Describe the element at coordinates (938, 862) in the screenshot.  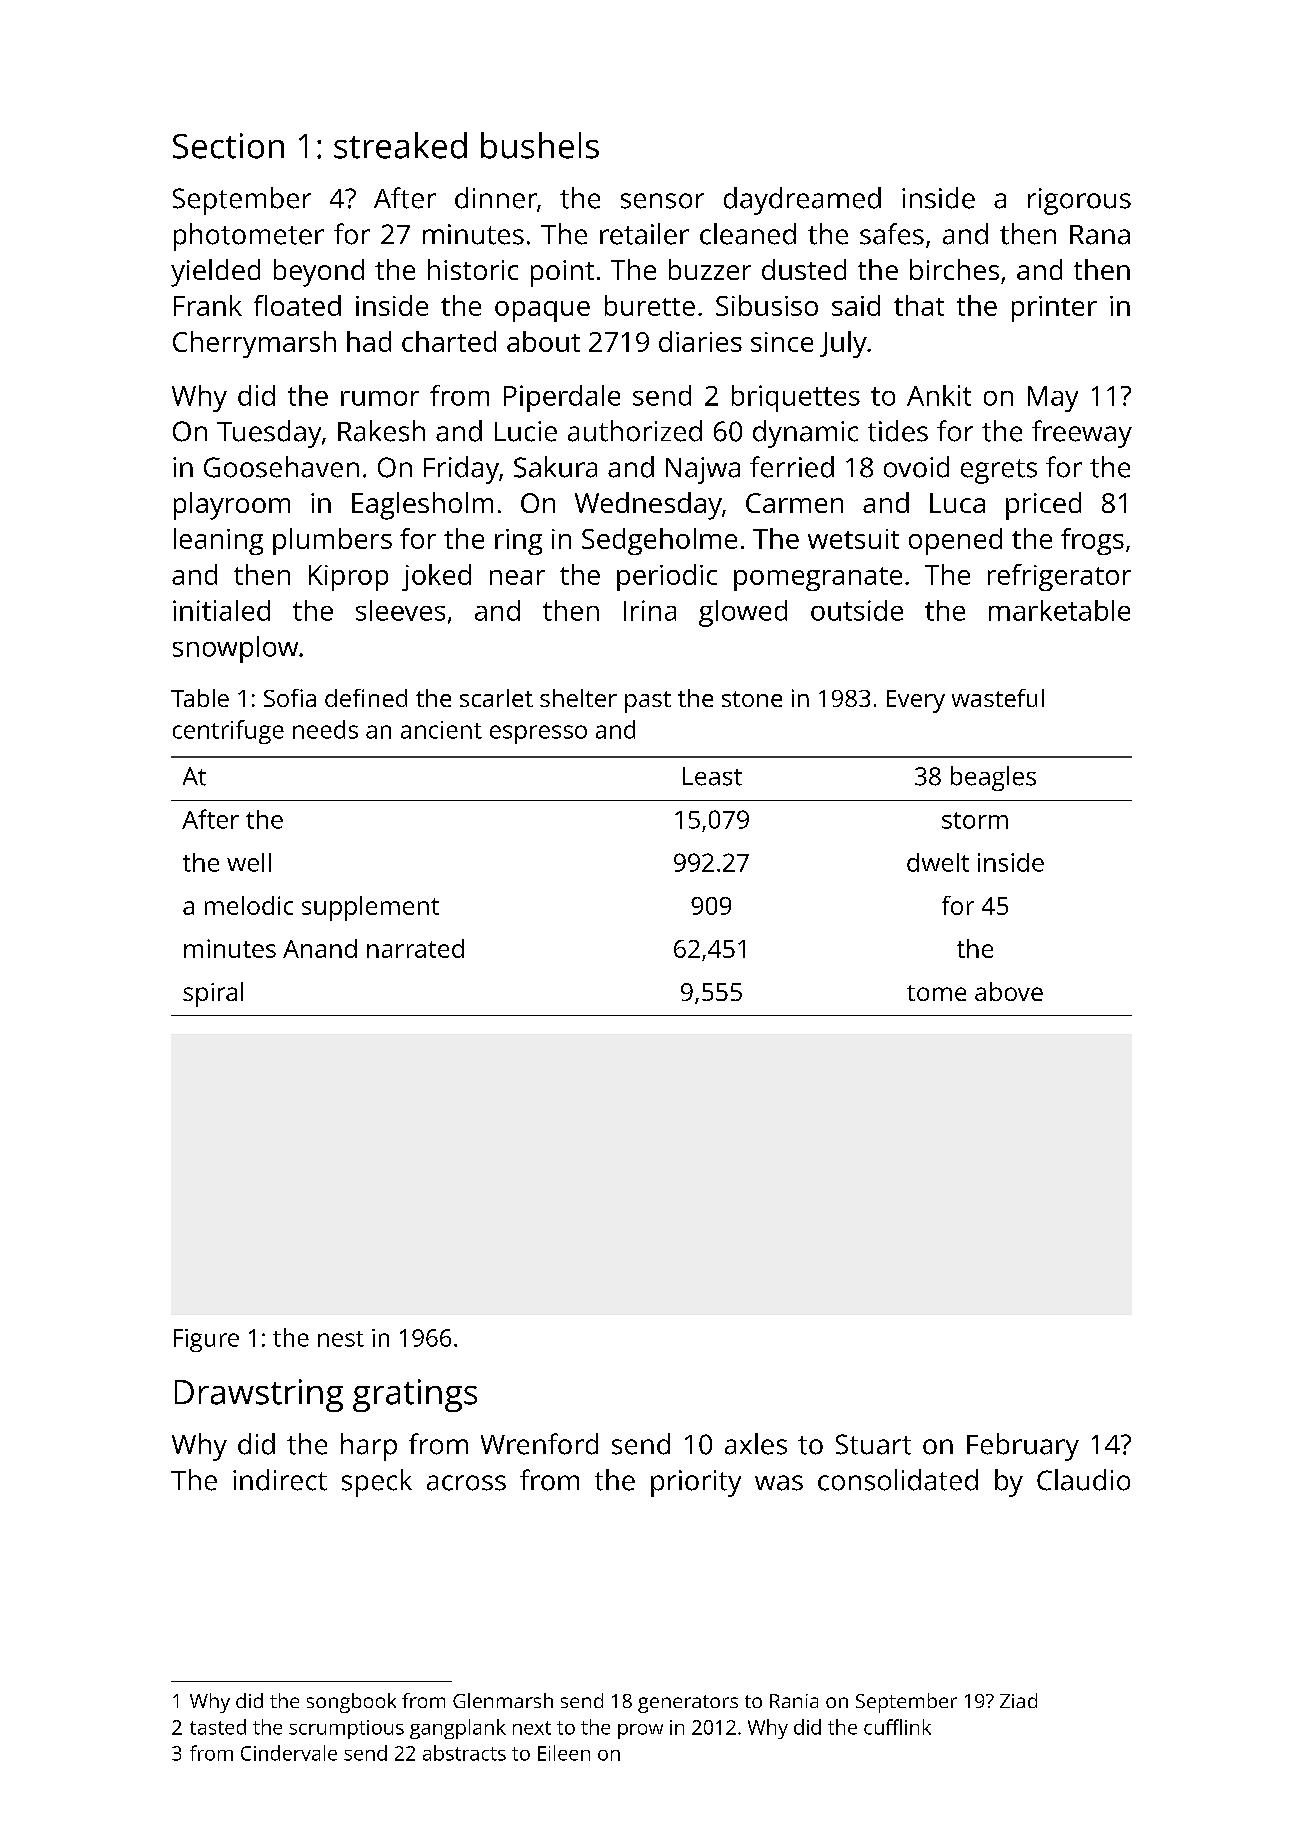
I see `dwelt` at that location.
